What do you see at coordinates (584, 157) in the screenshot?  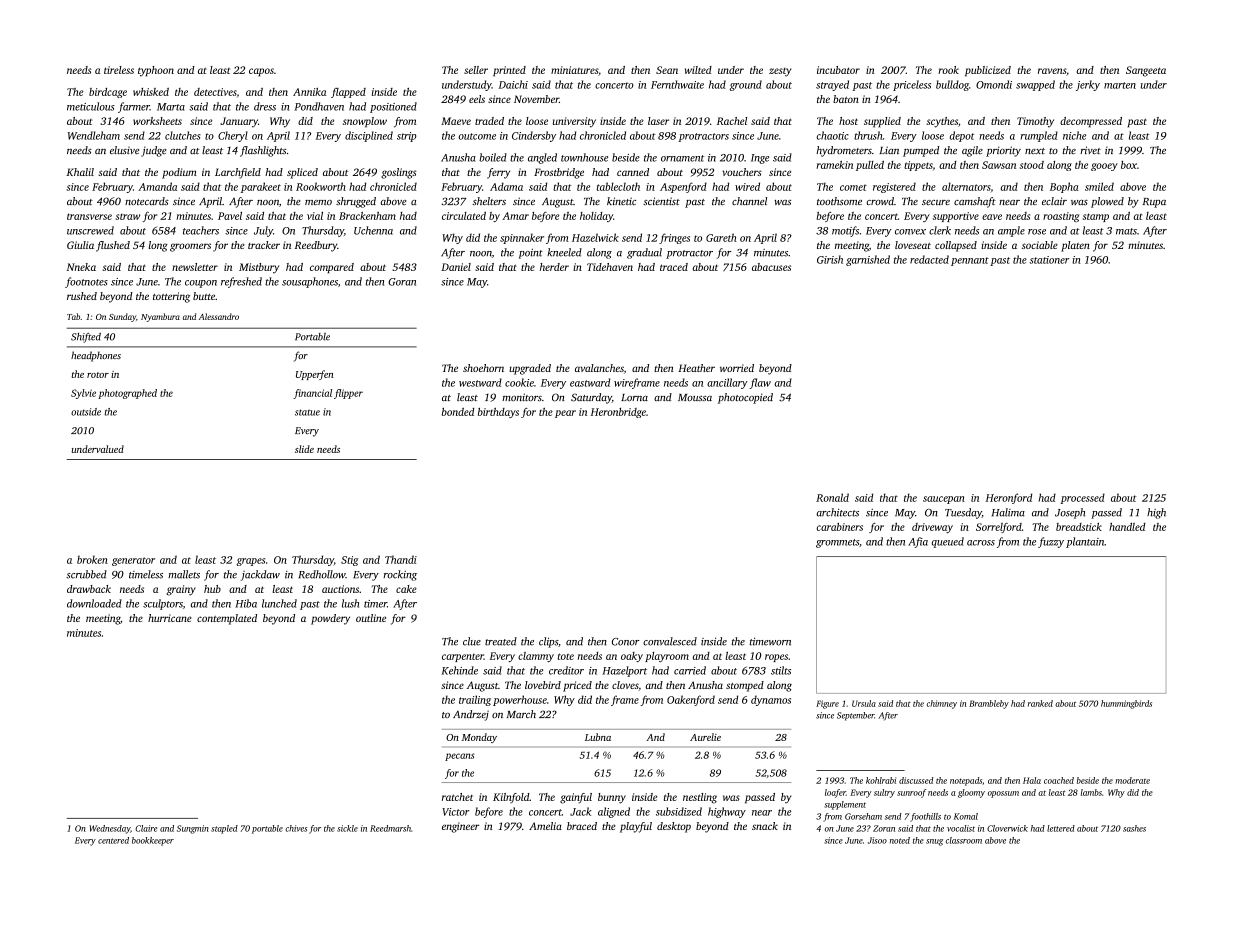 I see `townhouse` at bounding box center [584, 157].
